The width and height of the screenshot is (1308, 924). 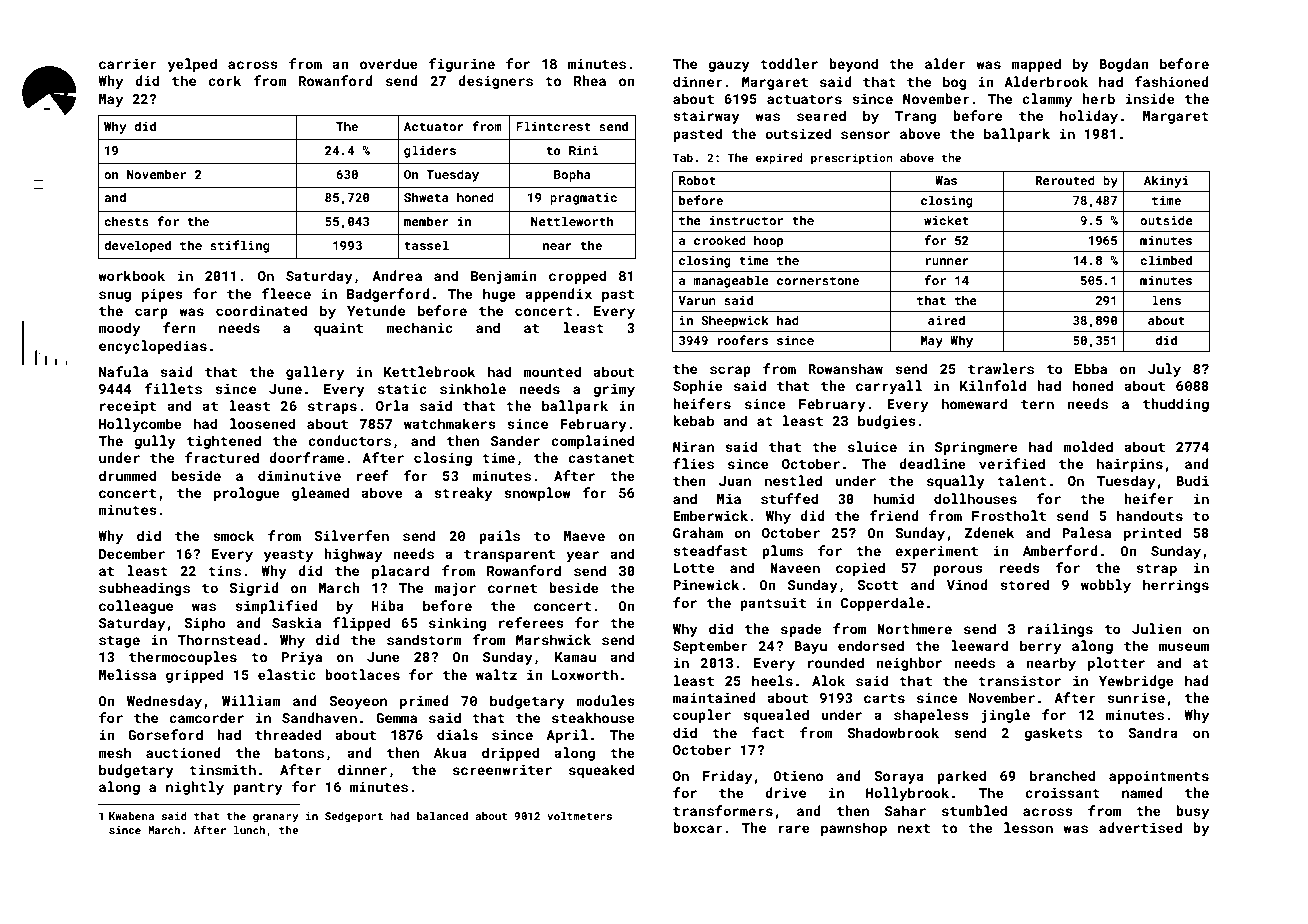 I want to click on budgies, so click(x=887, y=422).
